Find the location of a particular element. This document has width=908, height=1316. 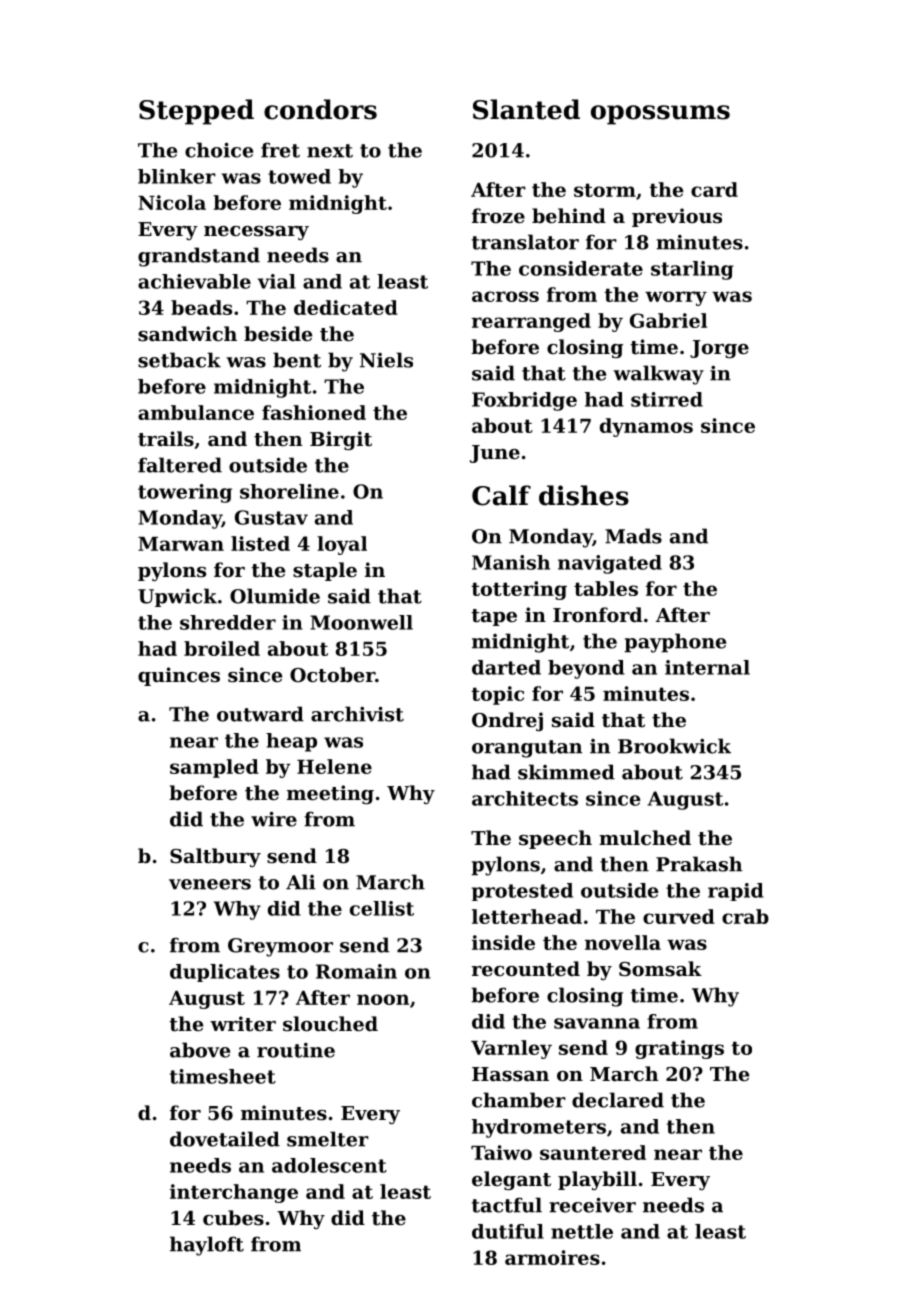

Slanted is located at coordinates (526, 109).
